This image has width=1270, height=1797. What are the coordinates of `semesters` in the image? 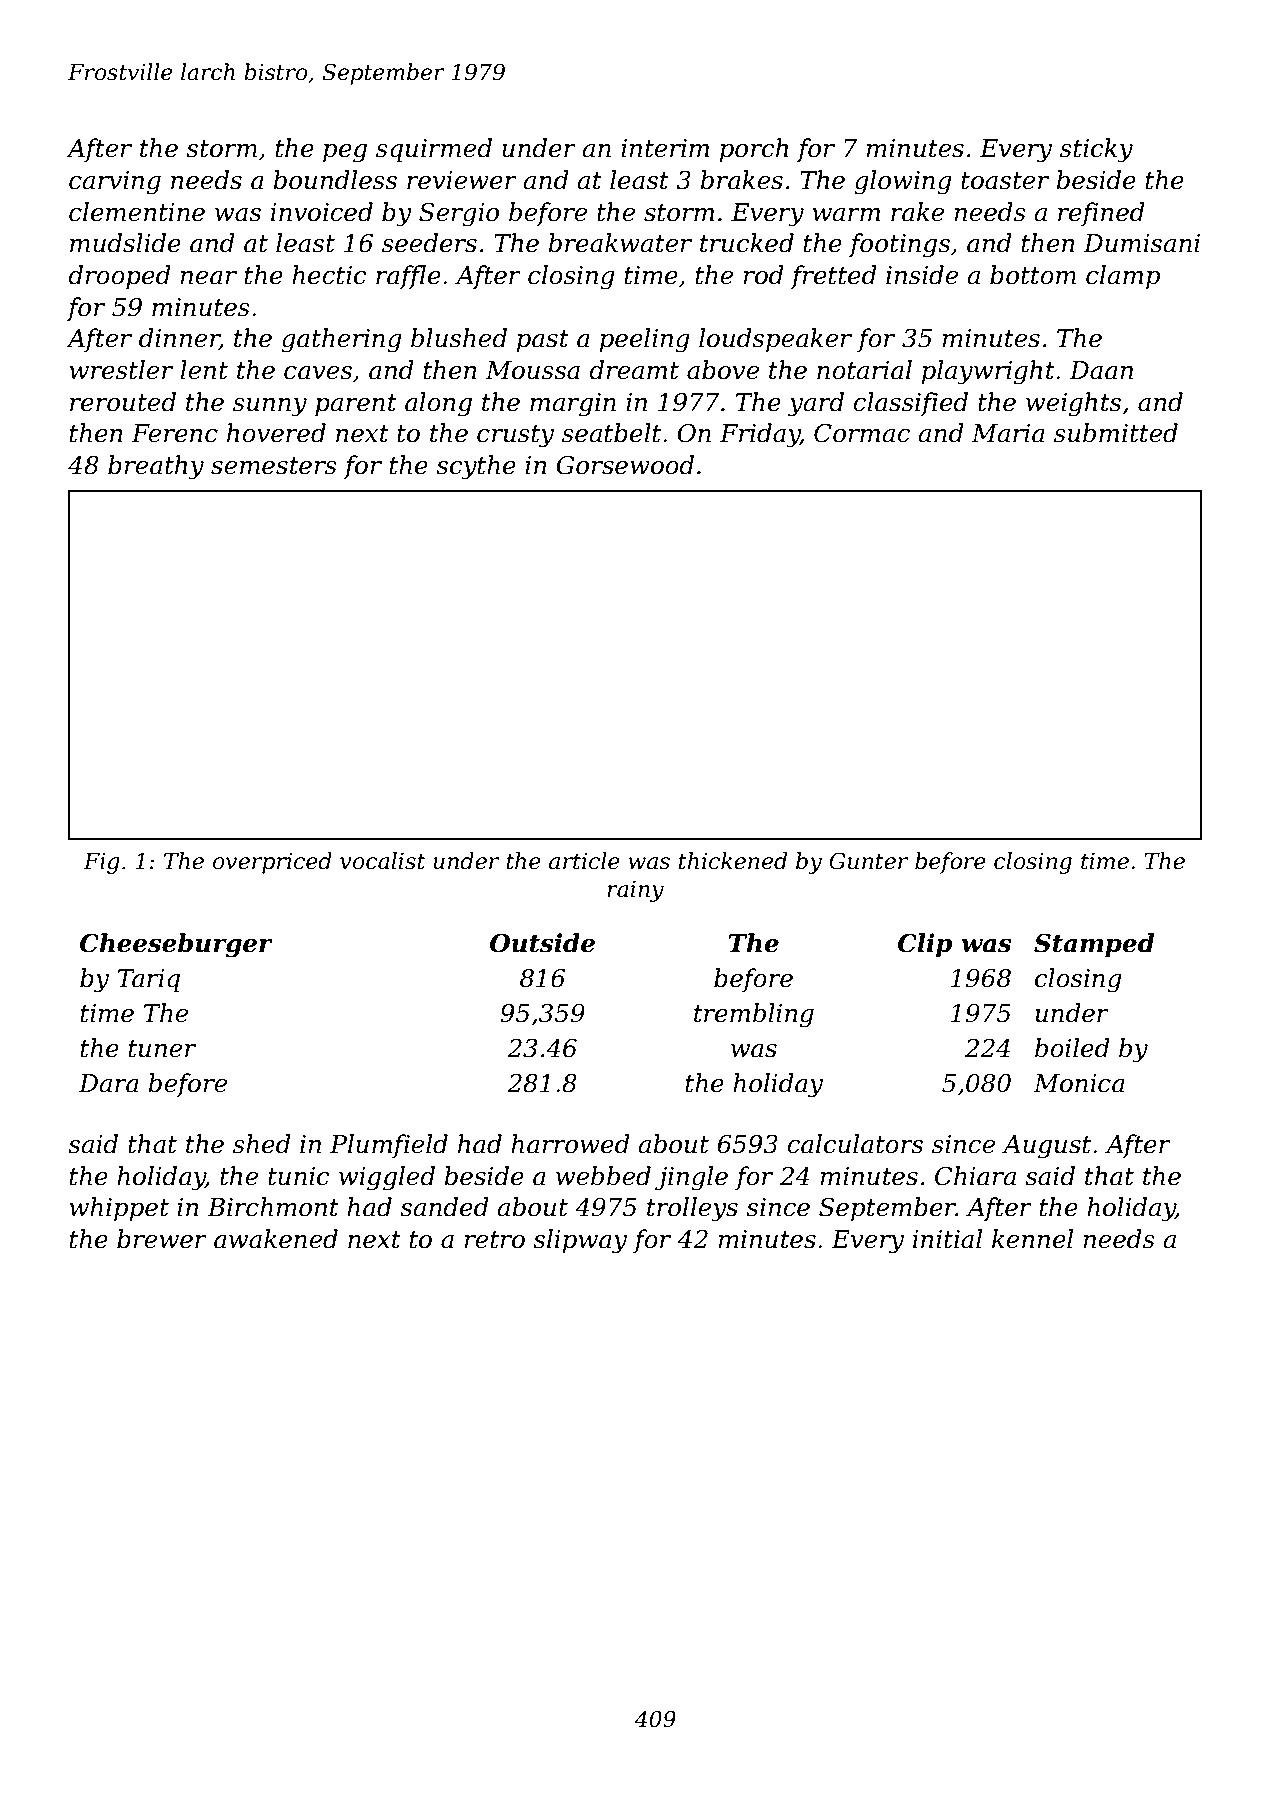 It's located at (274, 466).
